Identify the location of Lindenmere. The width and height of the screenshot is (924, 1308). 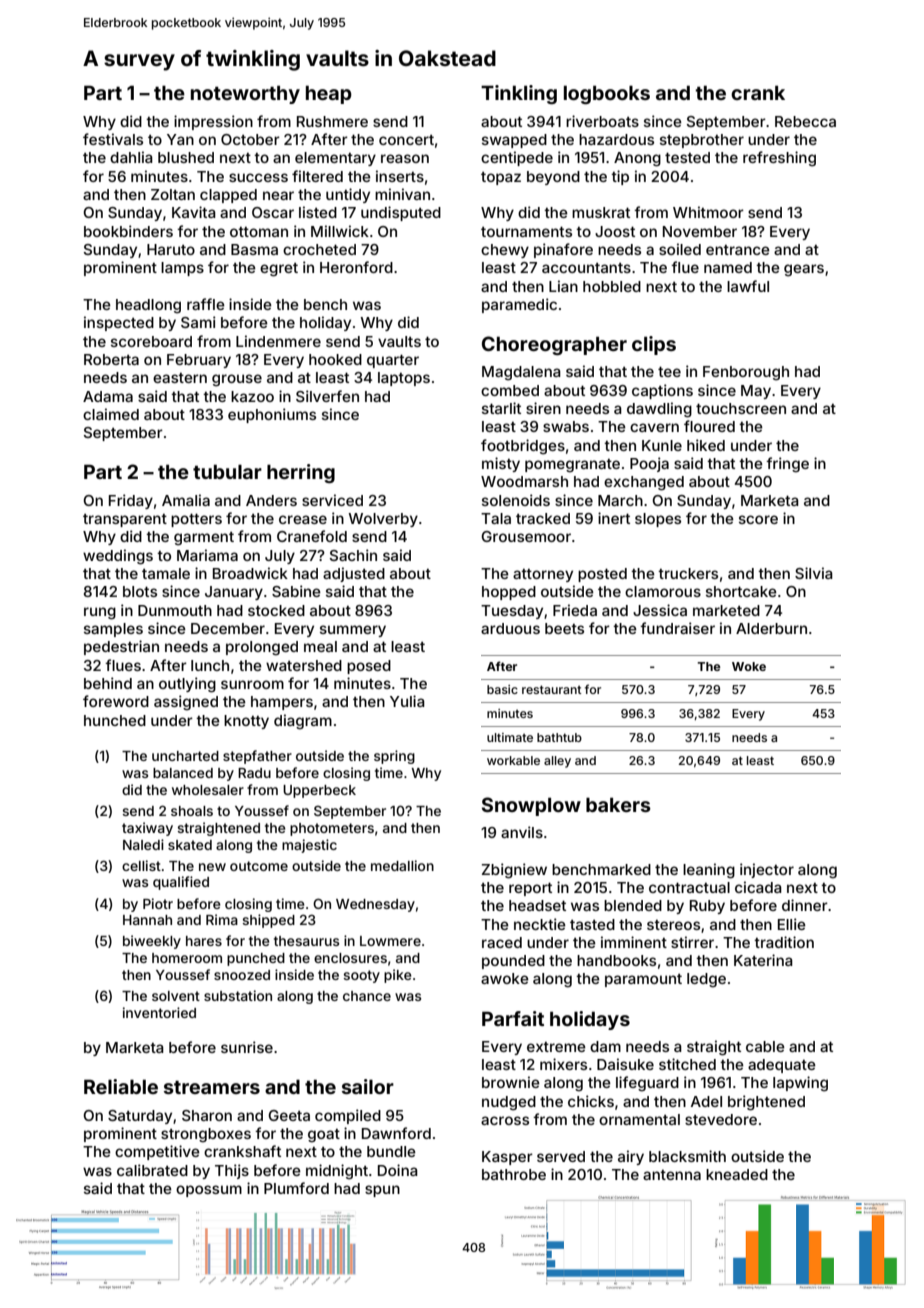
(278, 341).
